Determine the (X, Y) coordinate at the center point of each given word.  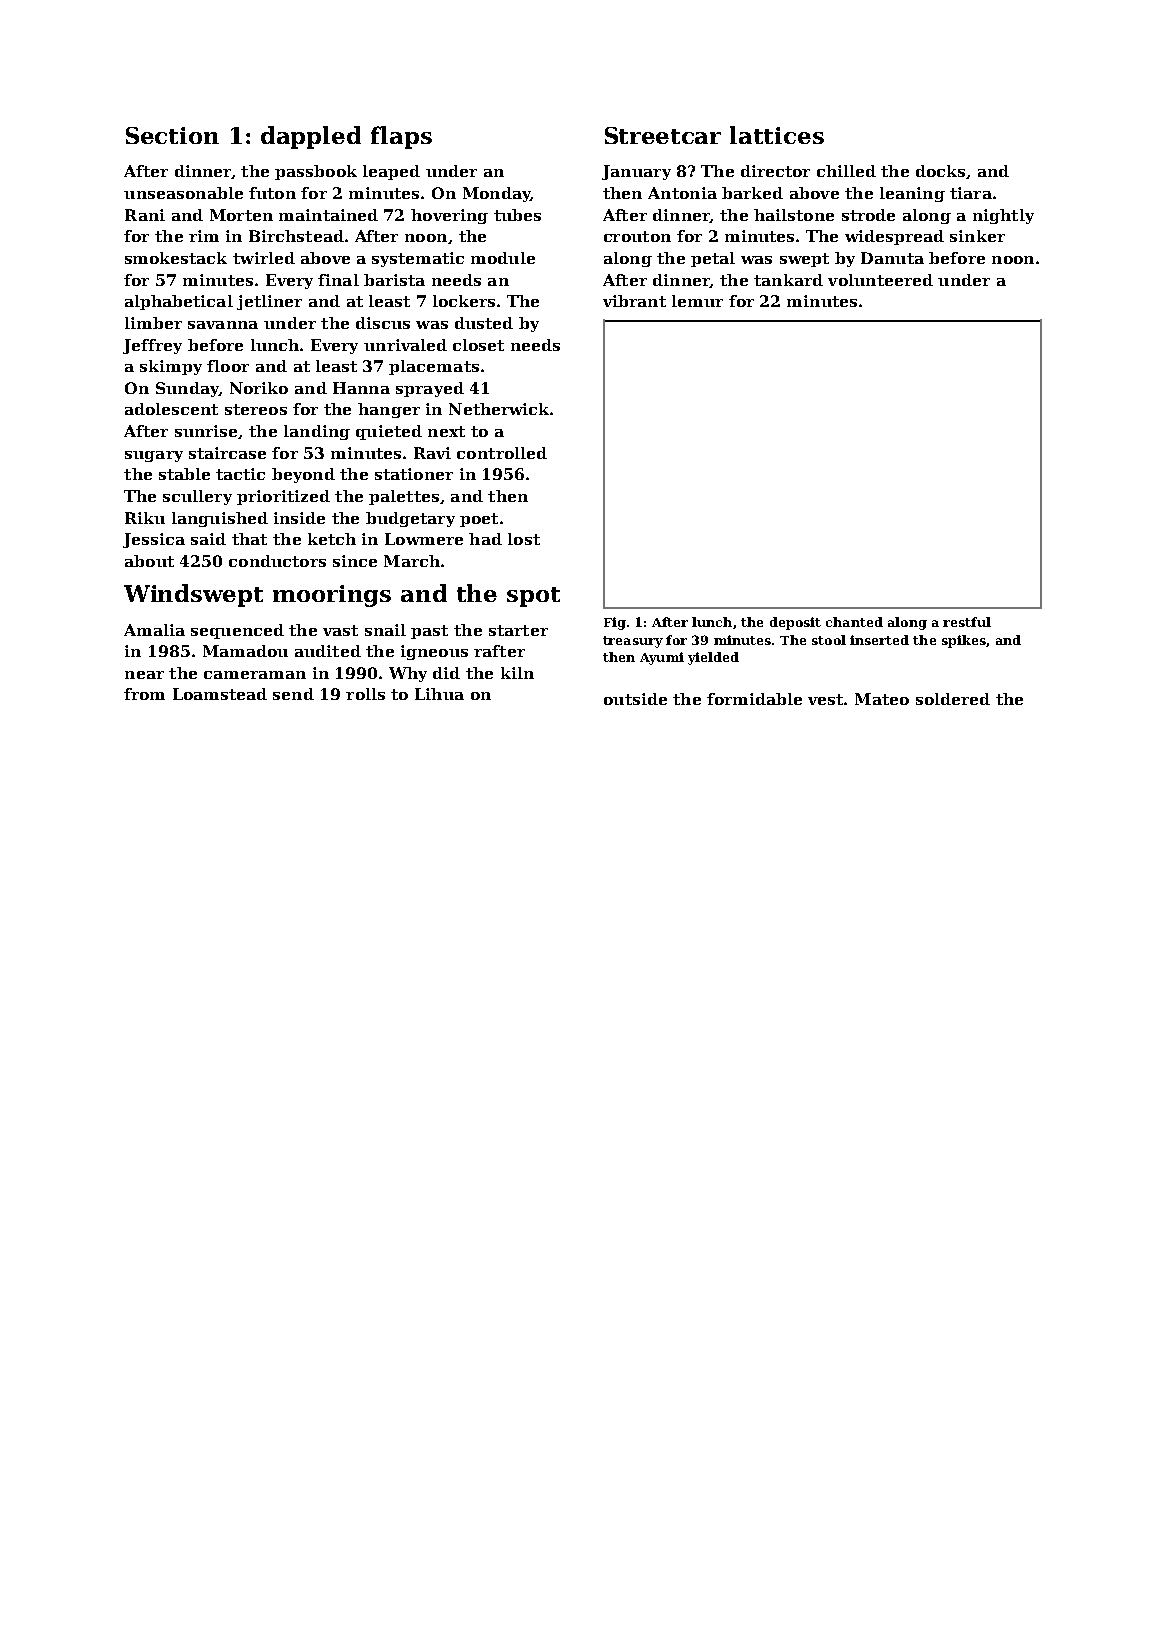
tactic (240, 474)
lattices (777, 135)
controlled (502, 453)
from (144, 694)
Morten (241, 215)
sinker (977, 236)
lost (524, 539)
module (503, 258)
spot (533, 597)
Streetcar (663, 135)
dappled (311, 137)
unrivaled (405, 345)
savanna (223, 325)
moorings (332, 596)
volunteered (880, 280)
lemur (697, 301)
